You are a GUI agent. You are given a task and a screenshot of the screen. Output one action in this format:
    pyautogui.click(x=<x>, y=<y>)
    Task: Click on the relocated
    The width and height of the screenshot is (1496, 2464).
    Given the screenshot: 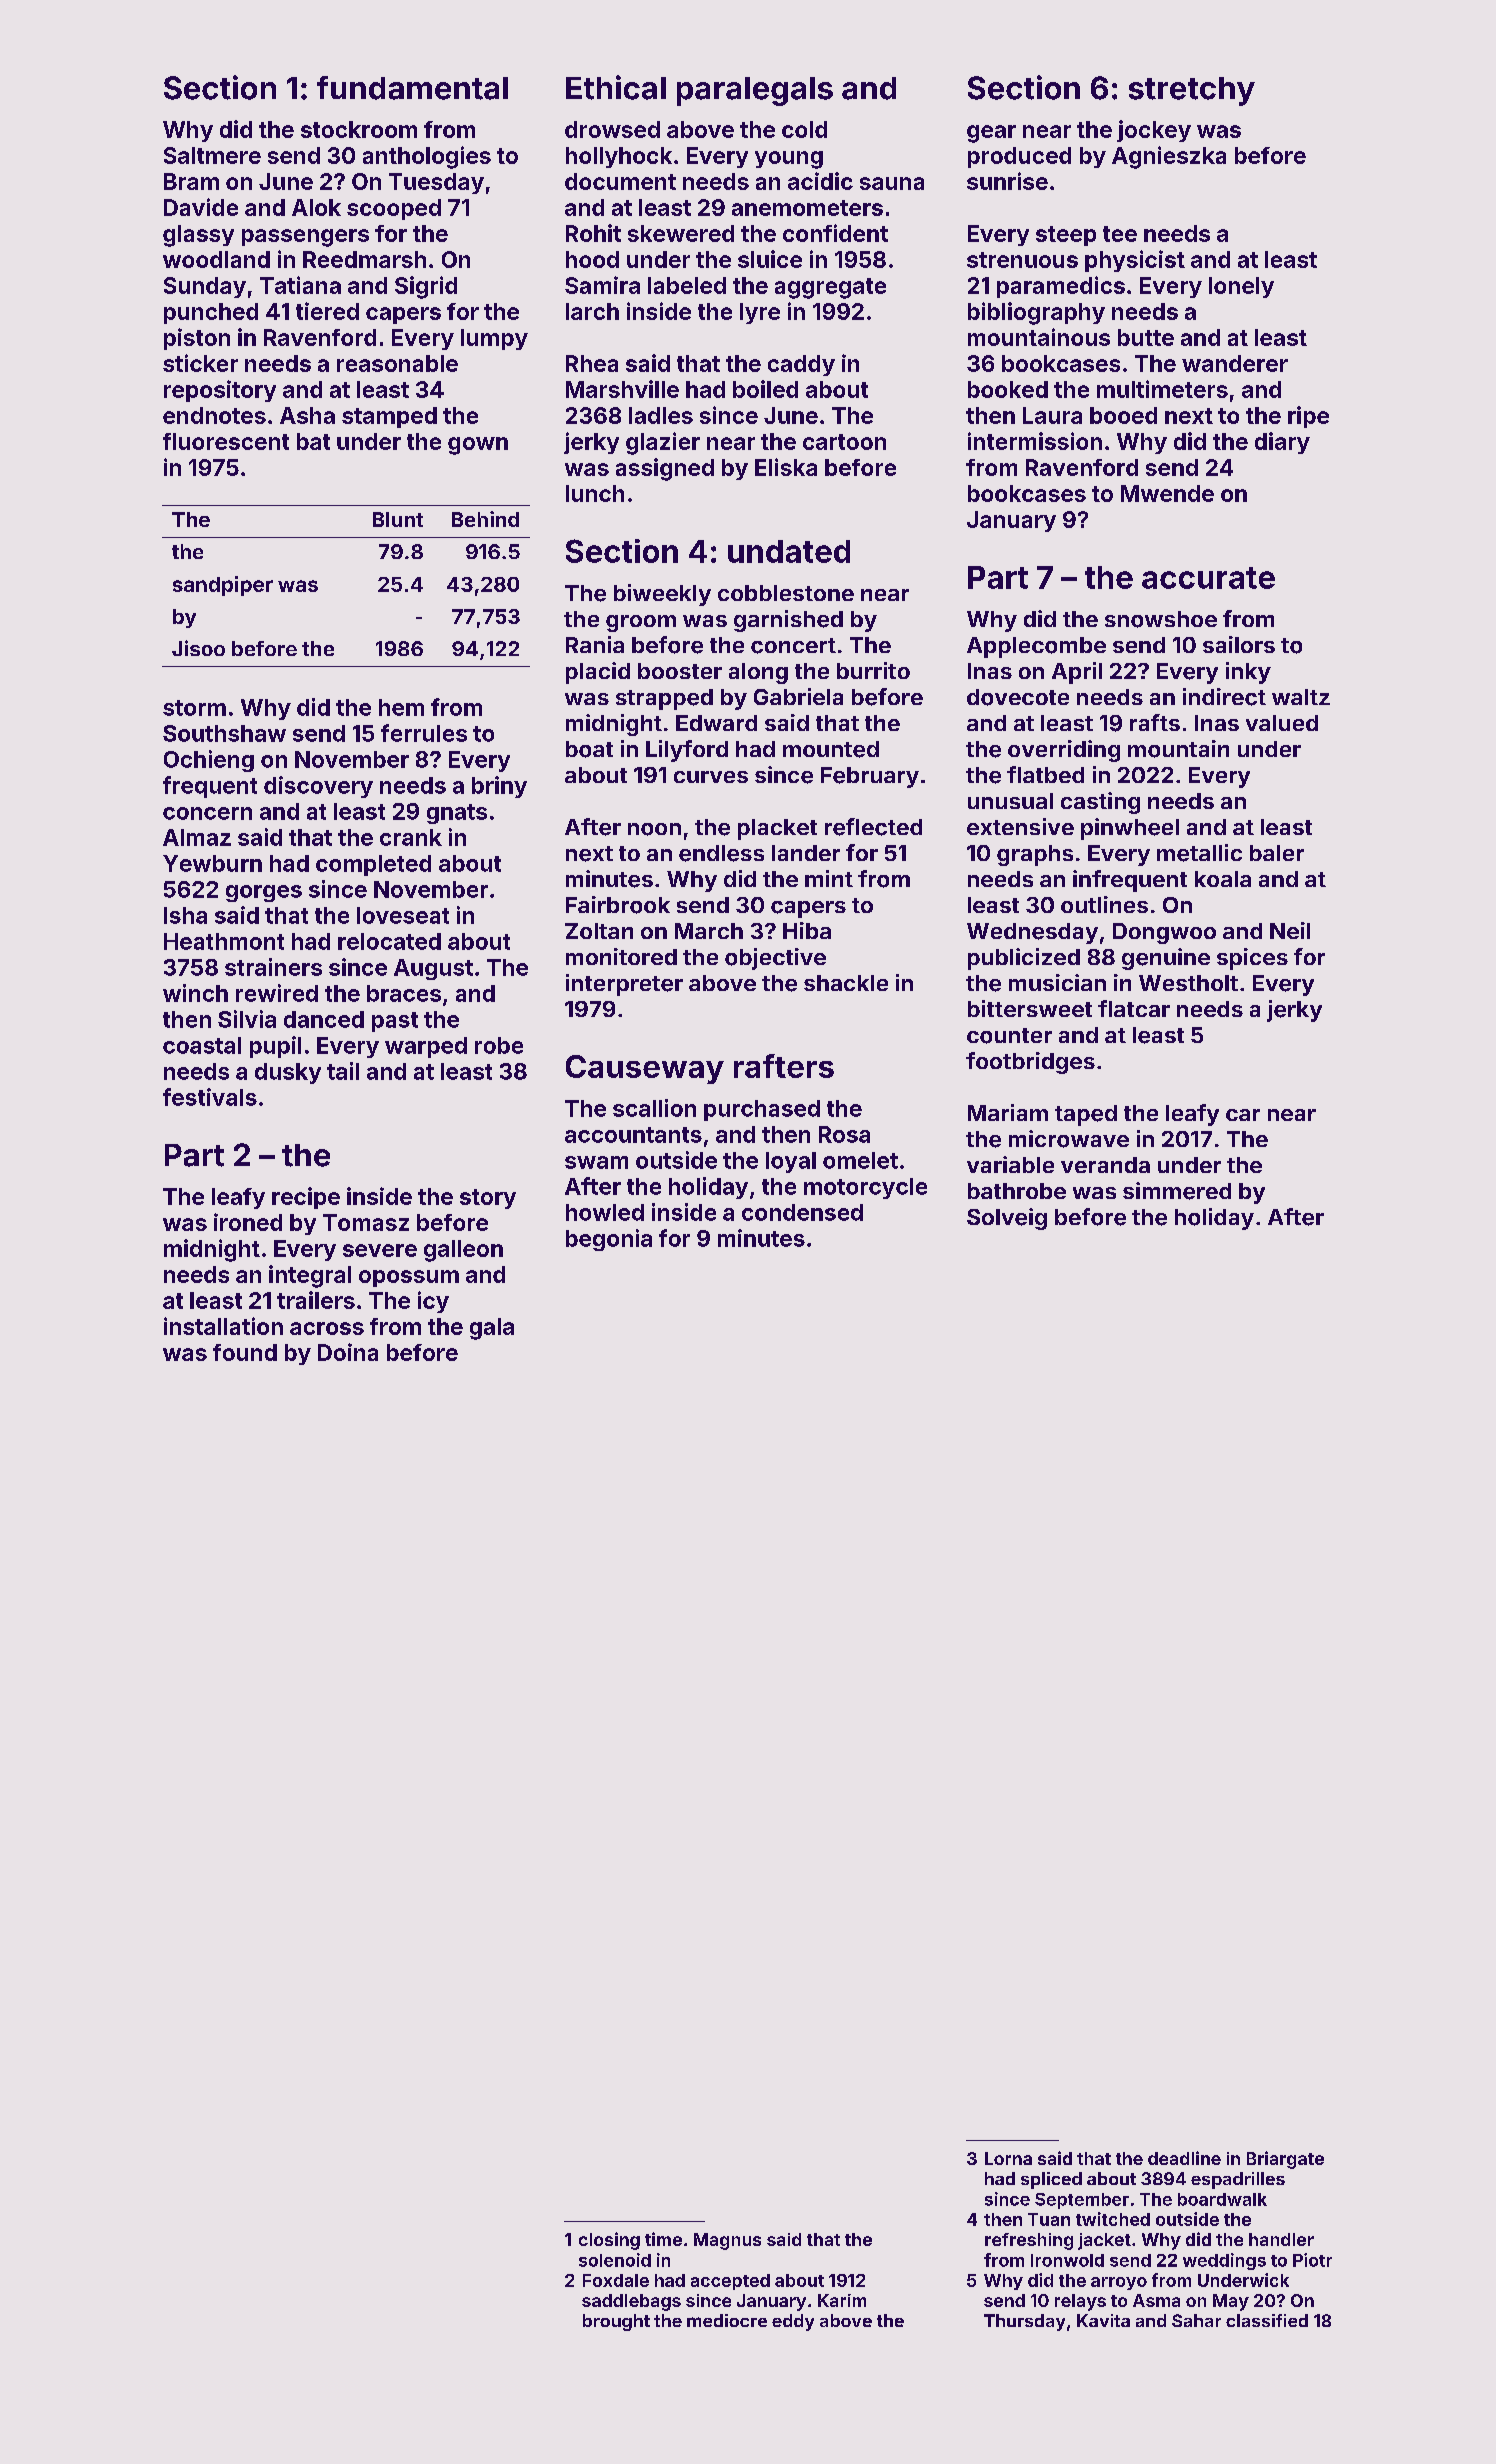 What is the action you would take?
    pyautogui.click(x=389, y=941)
